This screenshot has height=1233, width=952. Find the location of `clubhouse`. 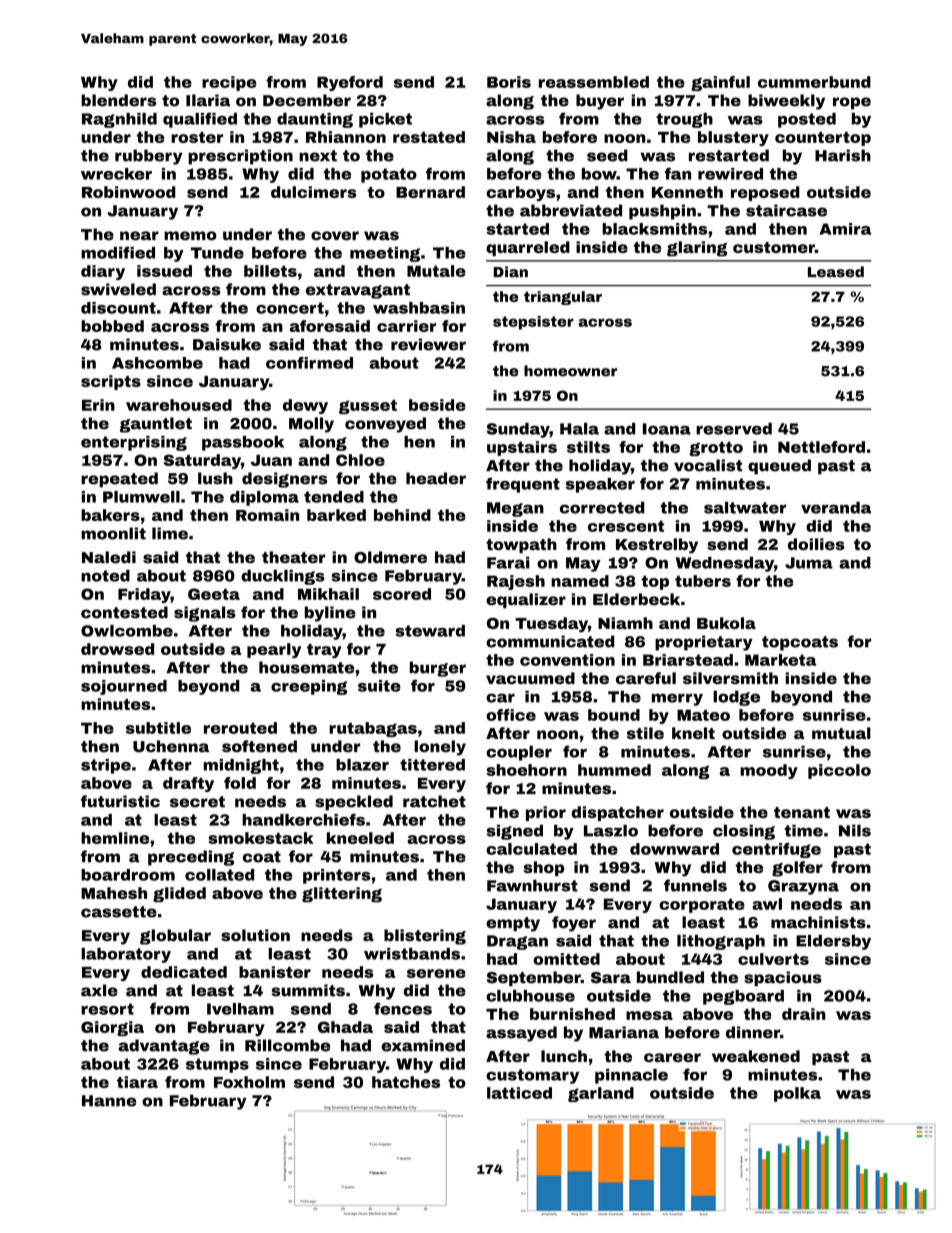

clubhouse is located at coordinates (530, 996).
